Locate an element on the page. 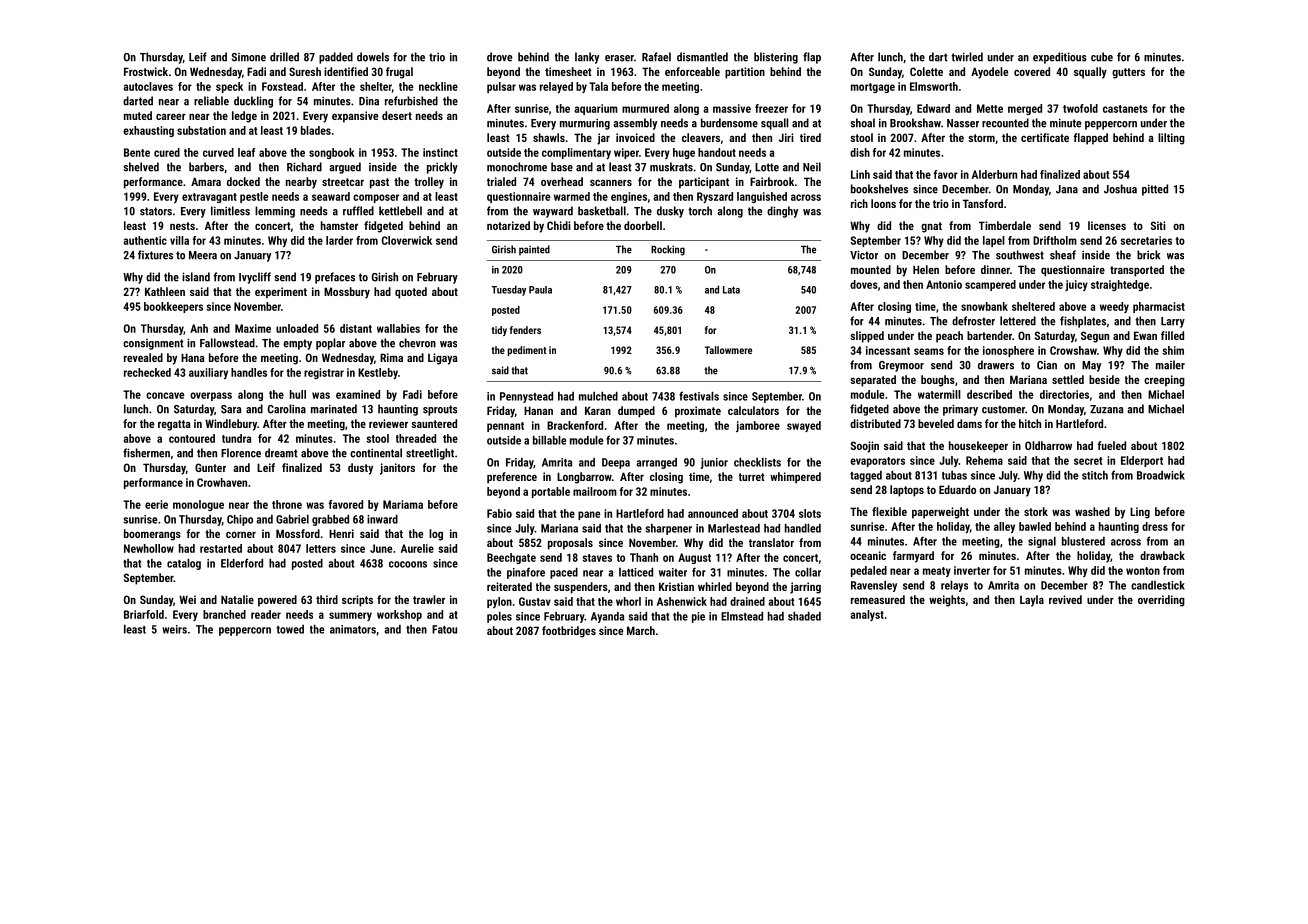 The width and height of the document is (1308, 924). March is located at coordinates (641, 630).
